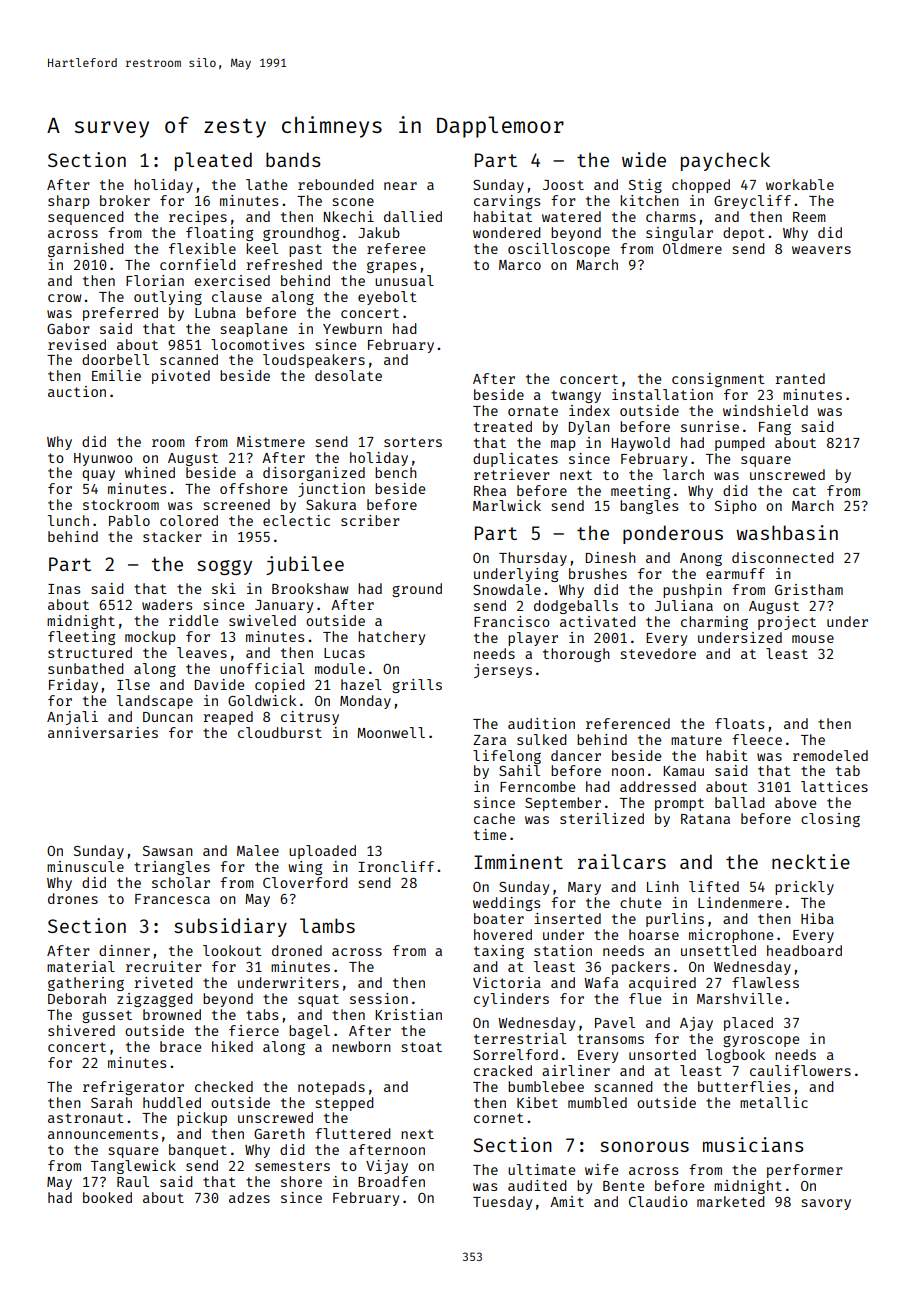  I want to click on Broadfen, so click(391, 1181).
